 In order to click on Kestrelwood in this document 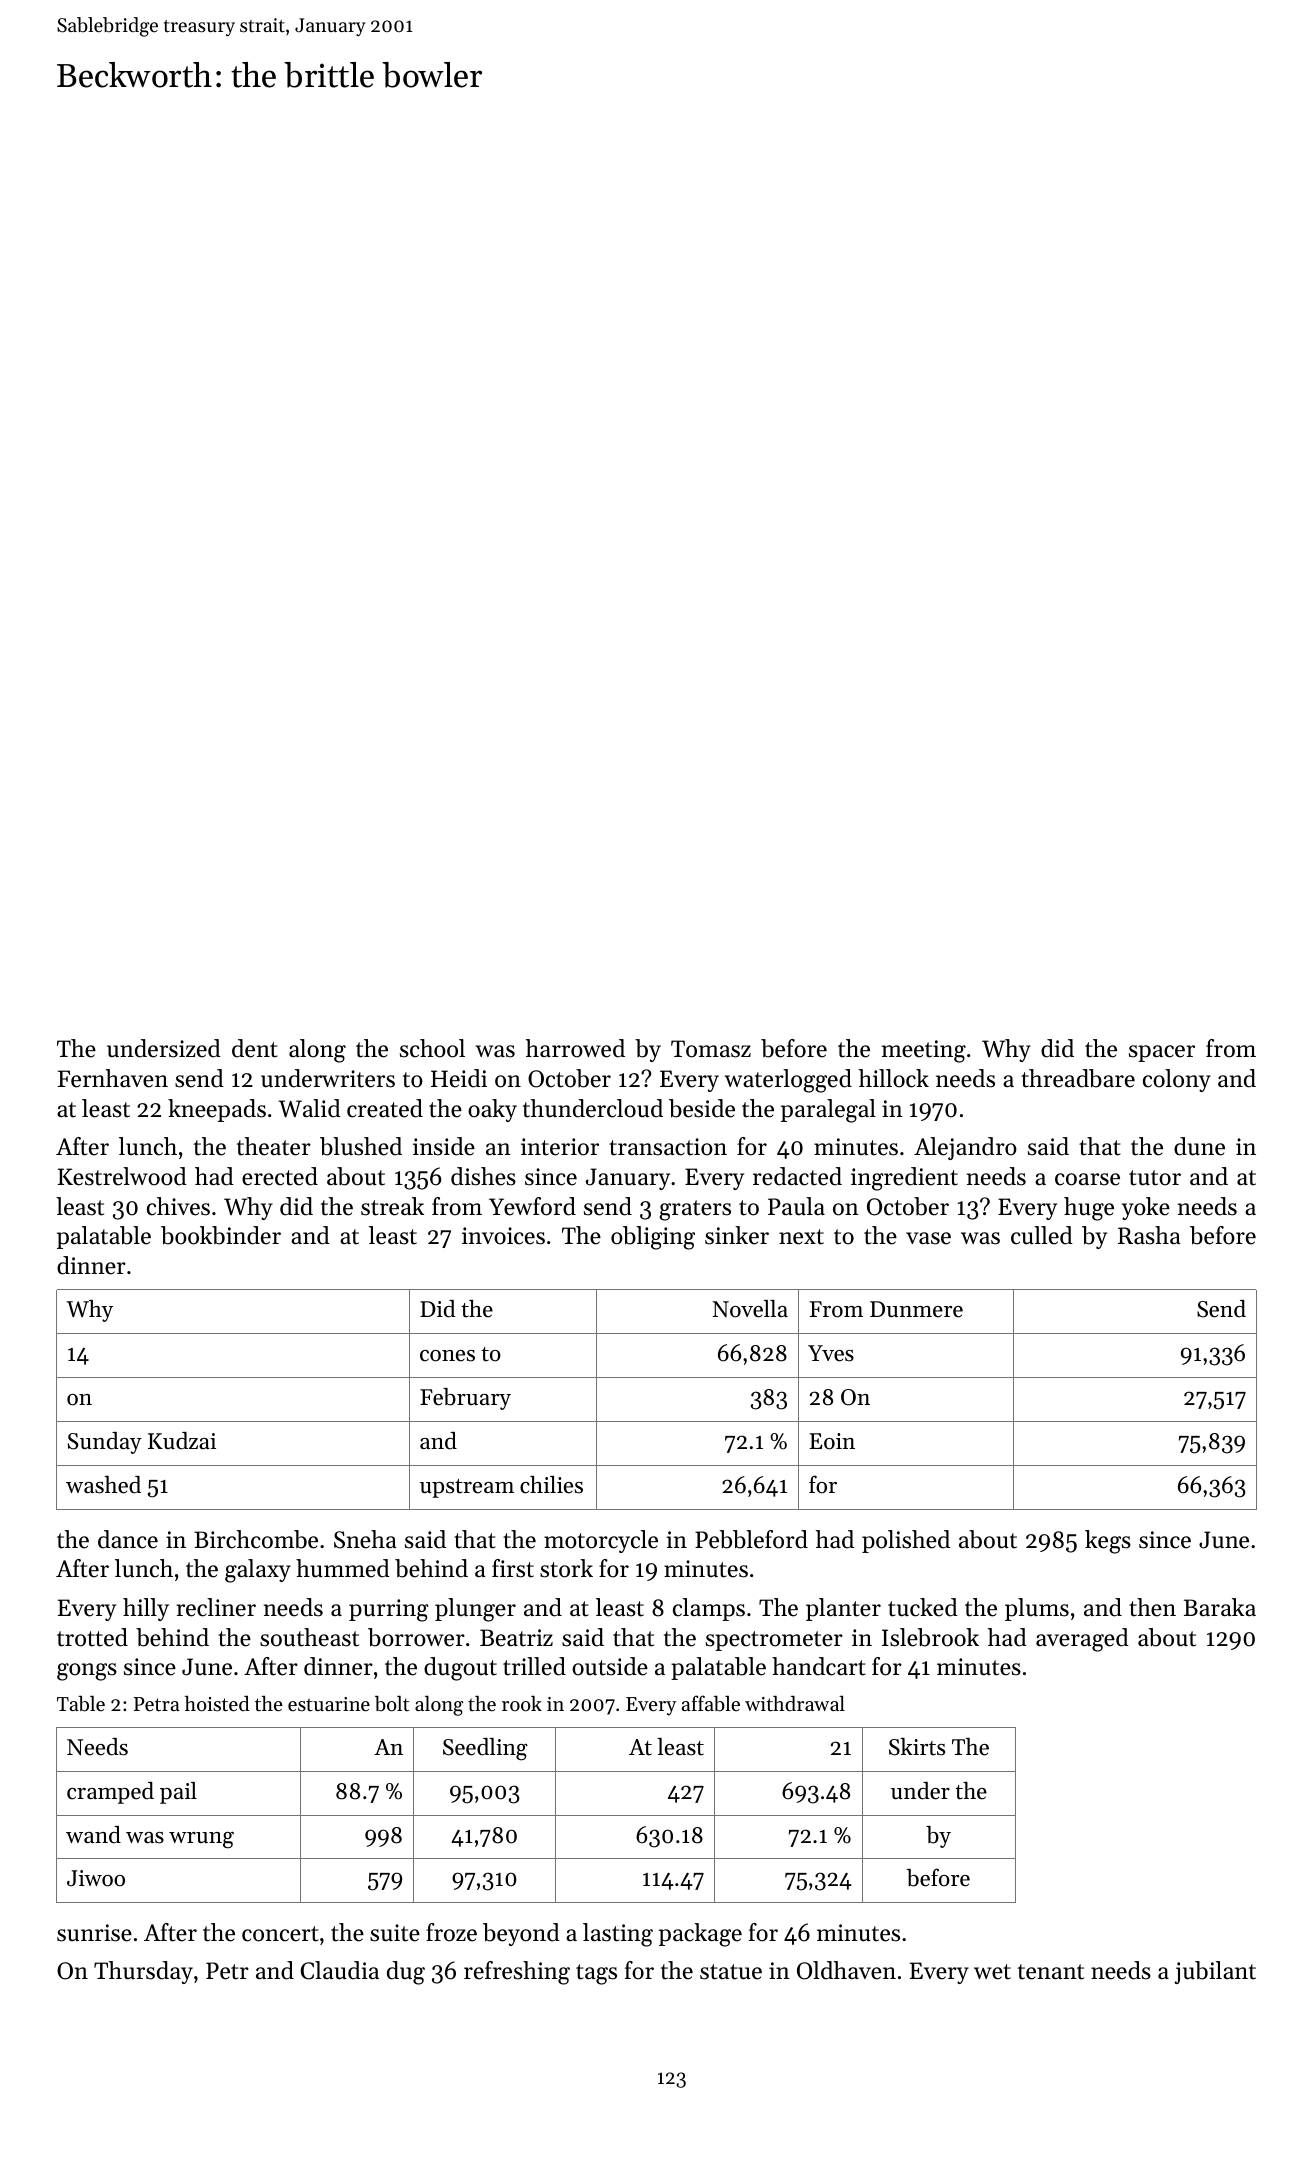, I will do `click(122, 1176)`.
